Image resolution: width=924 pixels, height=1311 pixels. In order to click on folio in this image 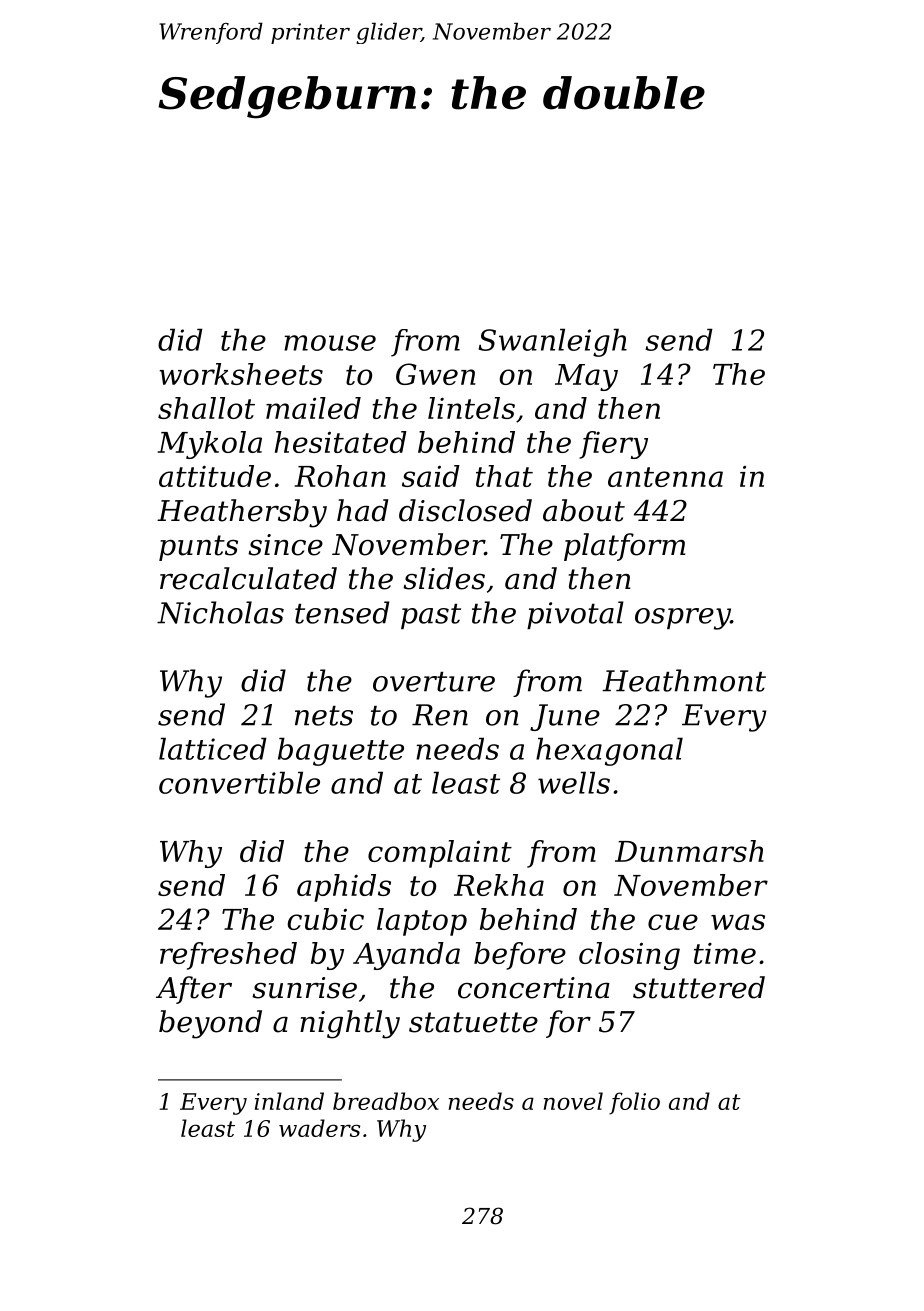, I will do `click(634, 1103)`.
